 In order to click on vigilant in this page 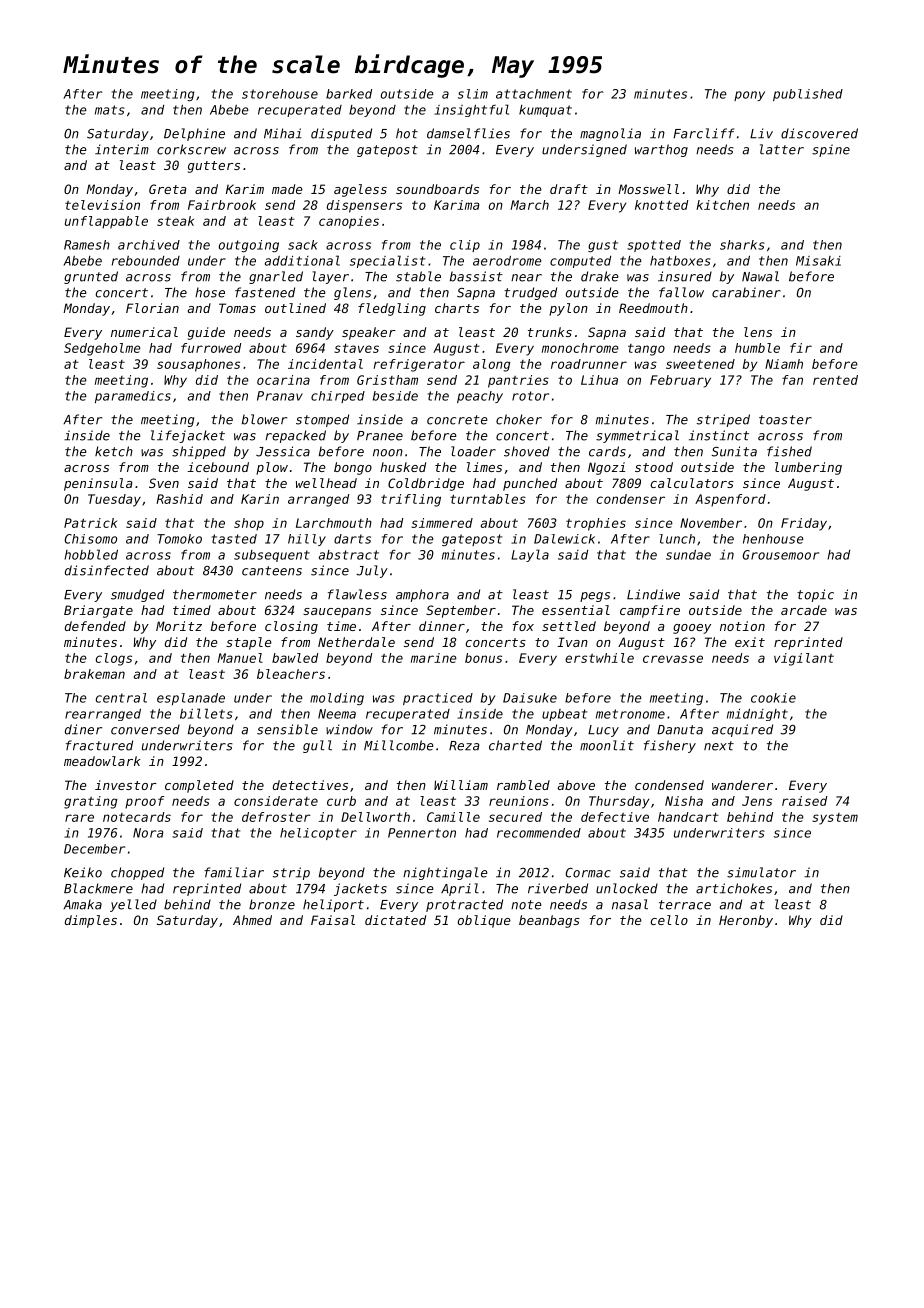, I will do `click(804, 659)`.
